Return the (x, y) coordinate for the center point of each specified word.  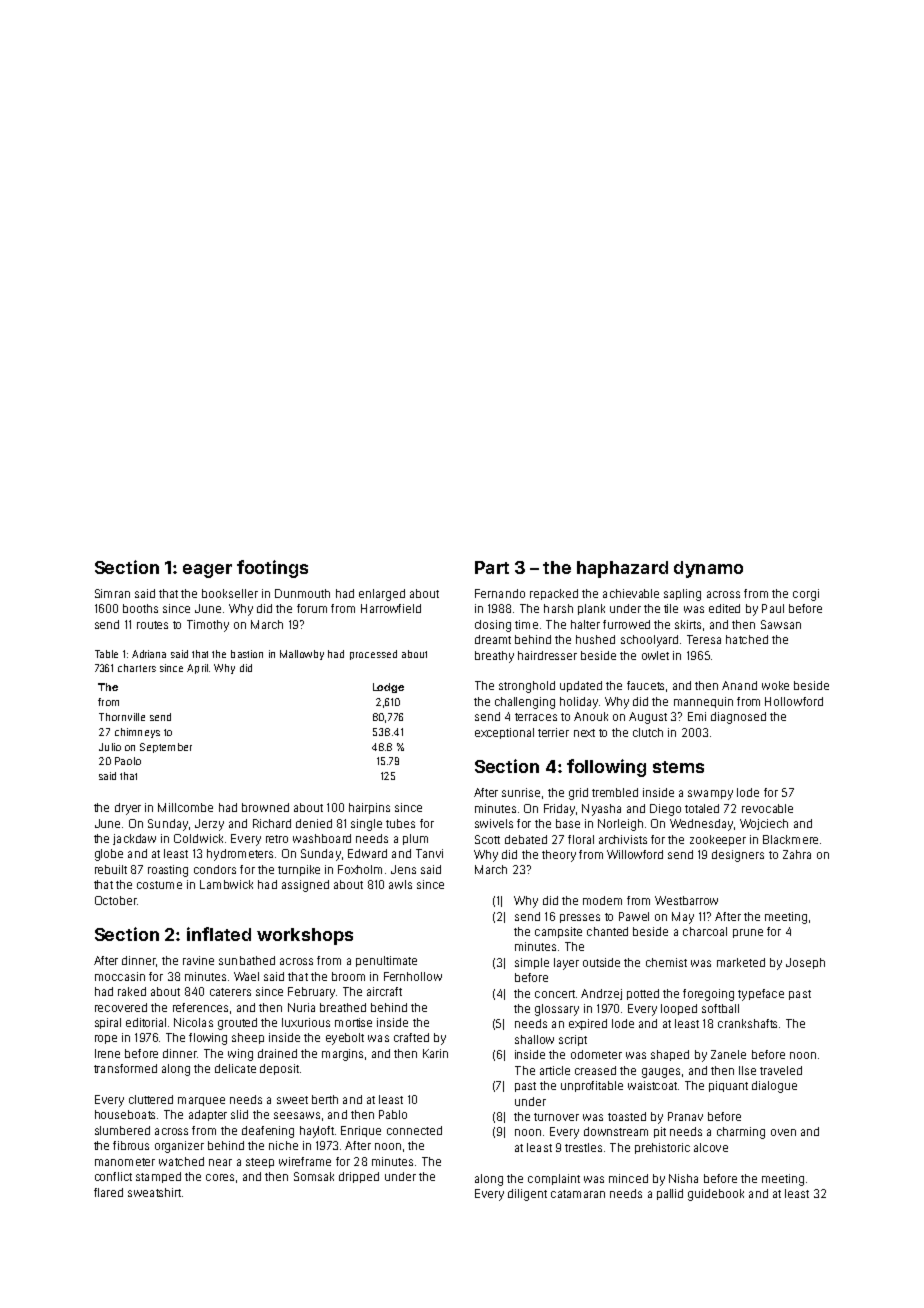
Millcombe (185, 807)
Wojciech (764, 824)
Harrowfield (391, 608)
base (568, 823)
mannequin (703, 702)
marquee (201, 1101)
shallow (534, 1039)
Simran (112, 593)
